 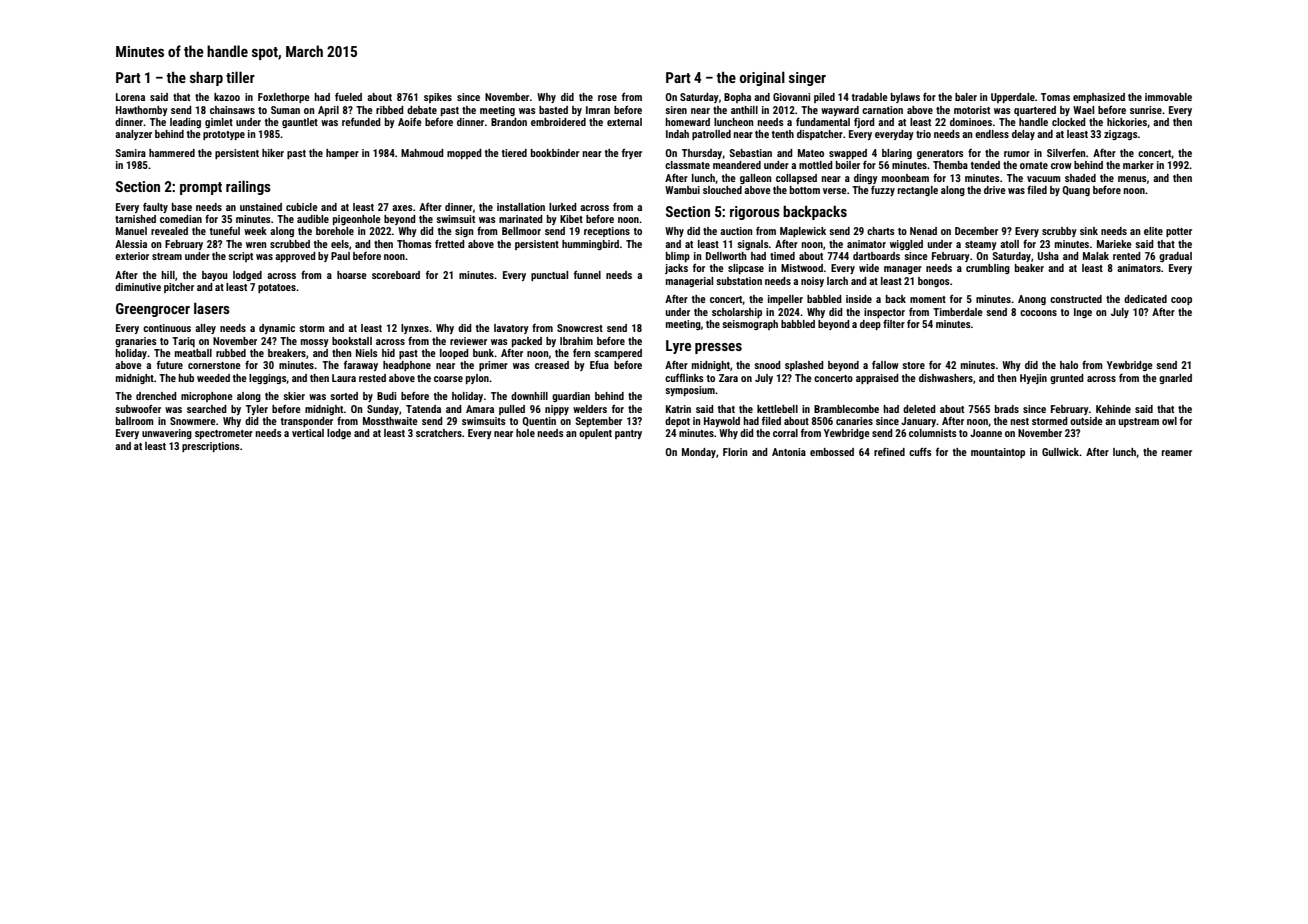 What do you see at coordinates (735, 452) in the image?
I see `Florin` at bounding box center [735, 452].
